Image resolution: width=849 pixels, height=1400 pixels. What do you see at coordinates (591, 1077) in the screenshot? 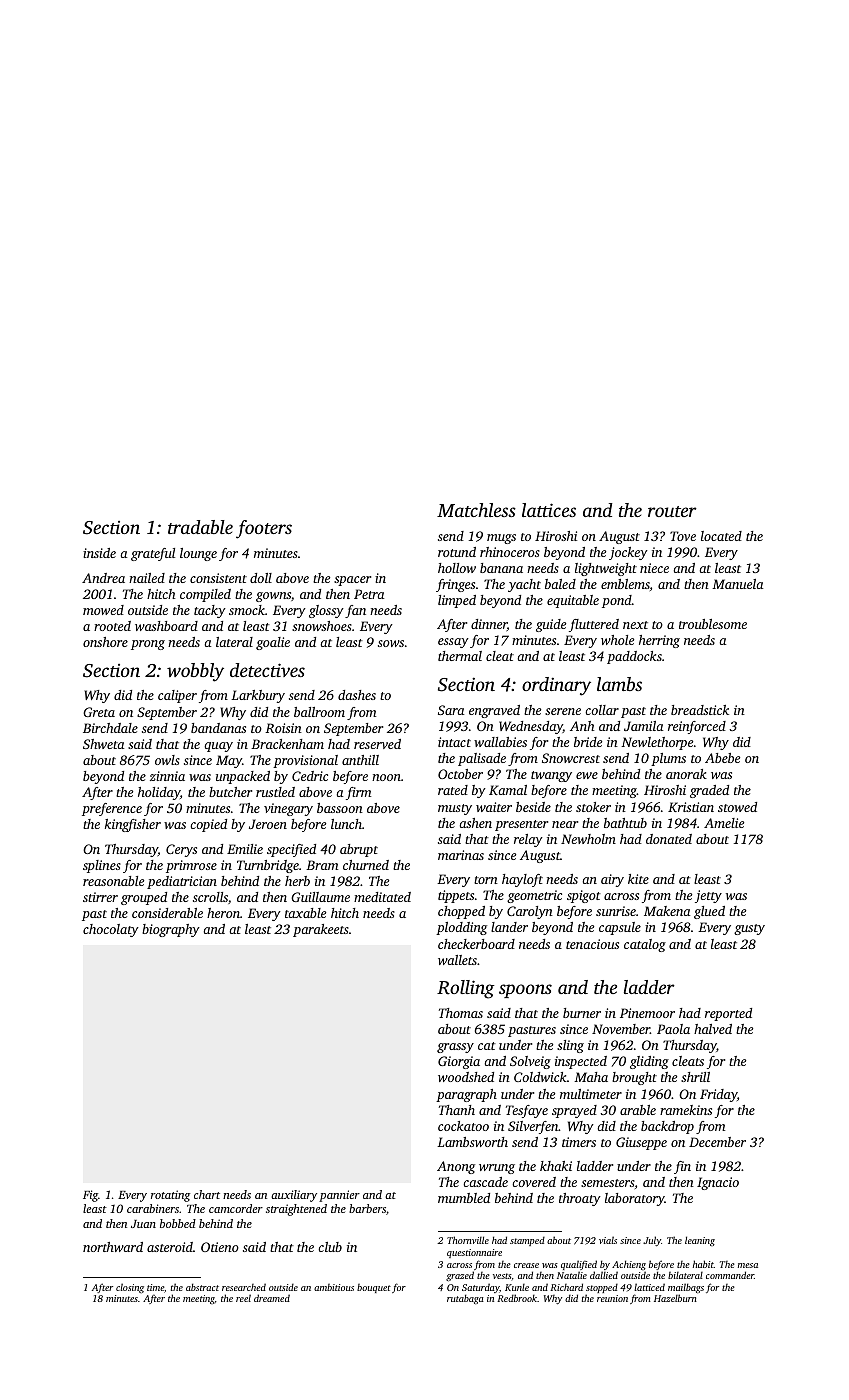
I see `Maha` at bounding box center [591, 1077].
